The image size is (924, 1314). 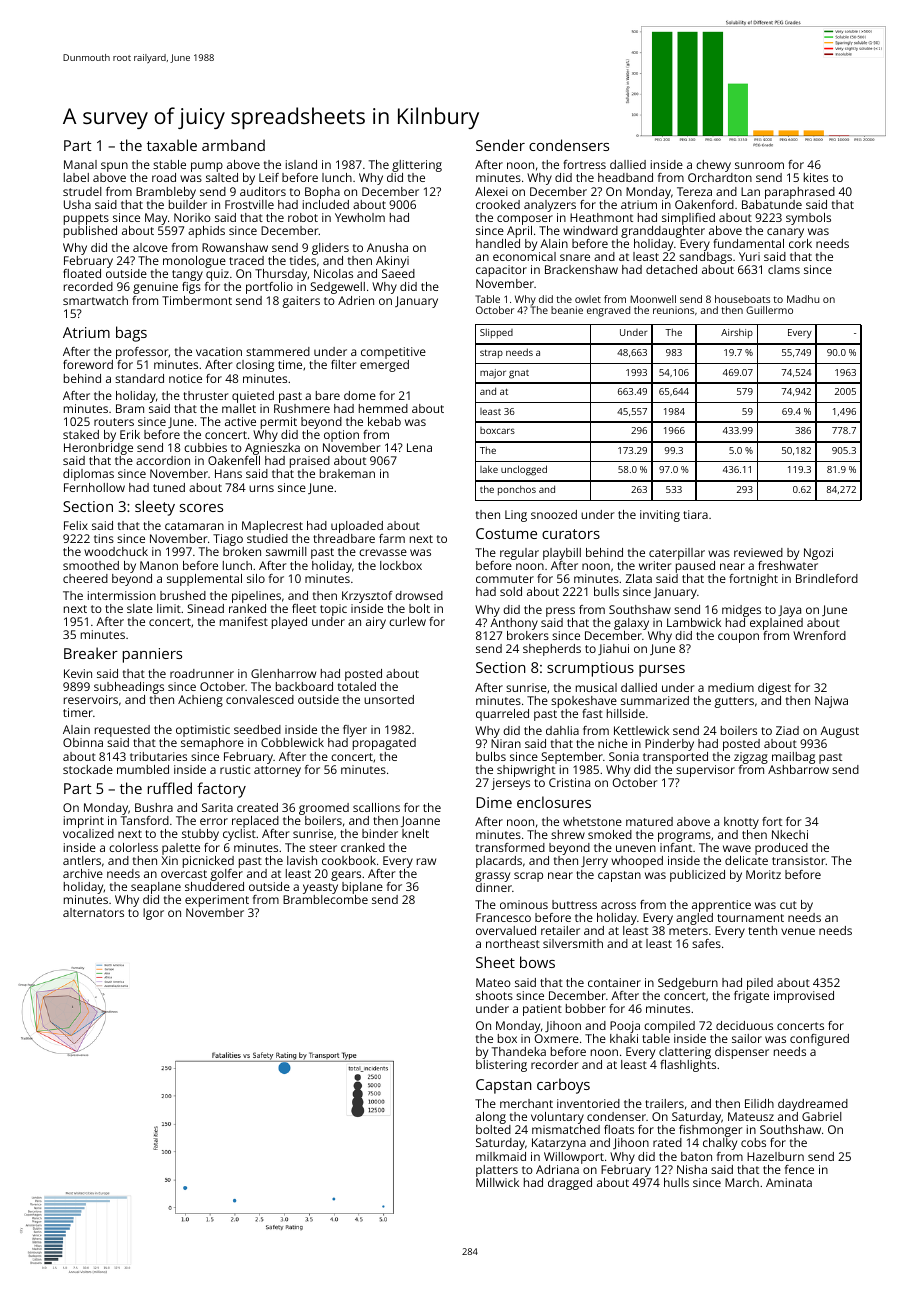 What do you see at coordinates (688, 984) in the document?
I see `Sedgeburn` at bounding box center [688, 984].
